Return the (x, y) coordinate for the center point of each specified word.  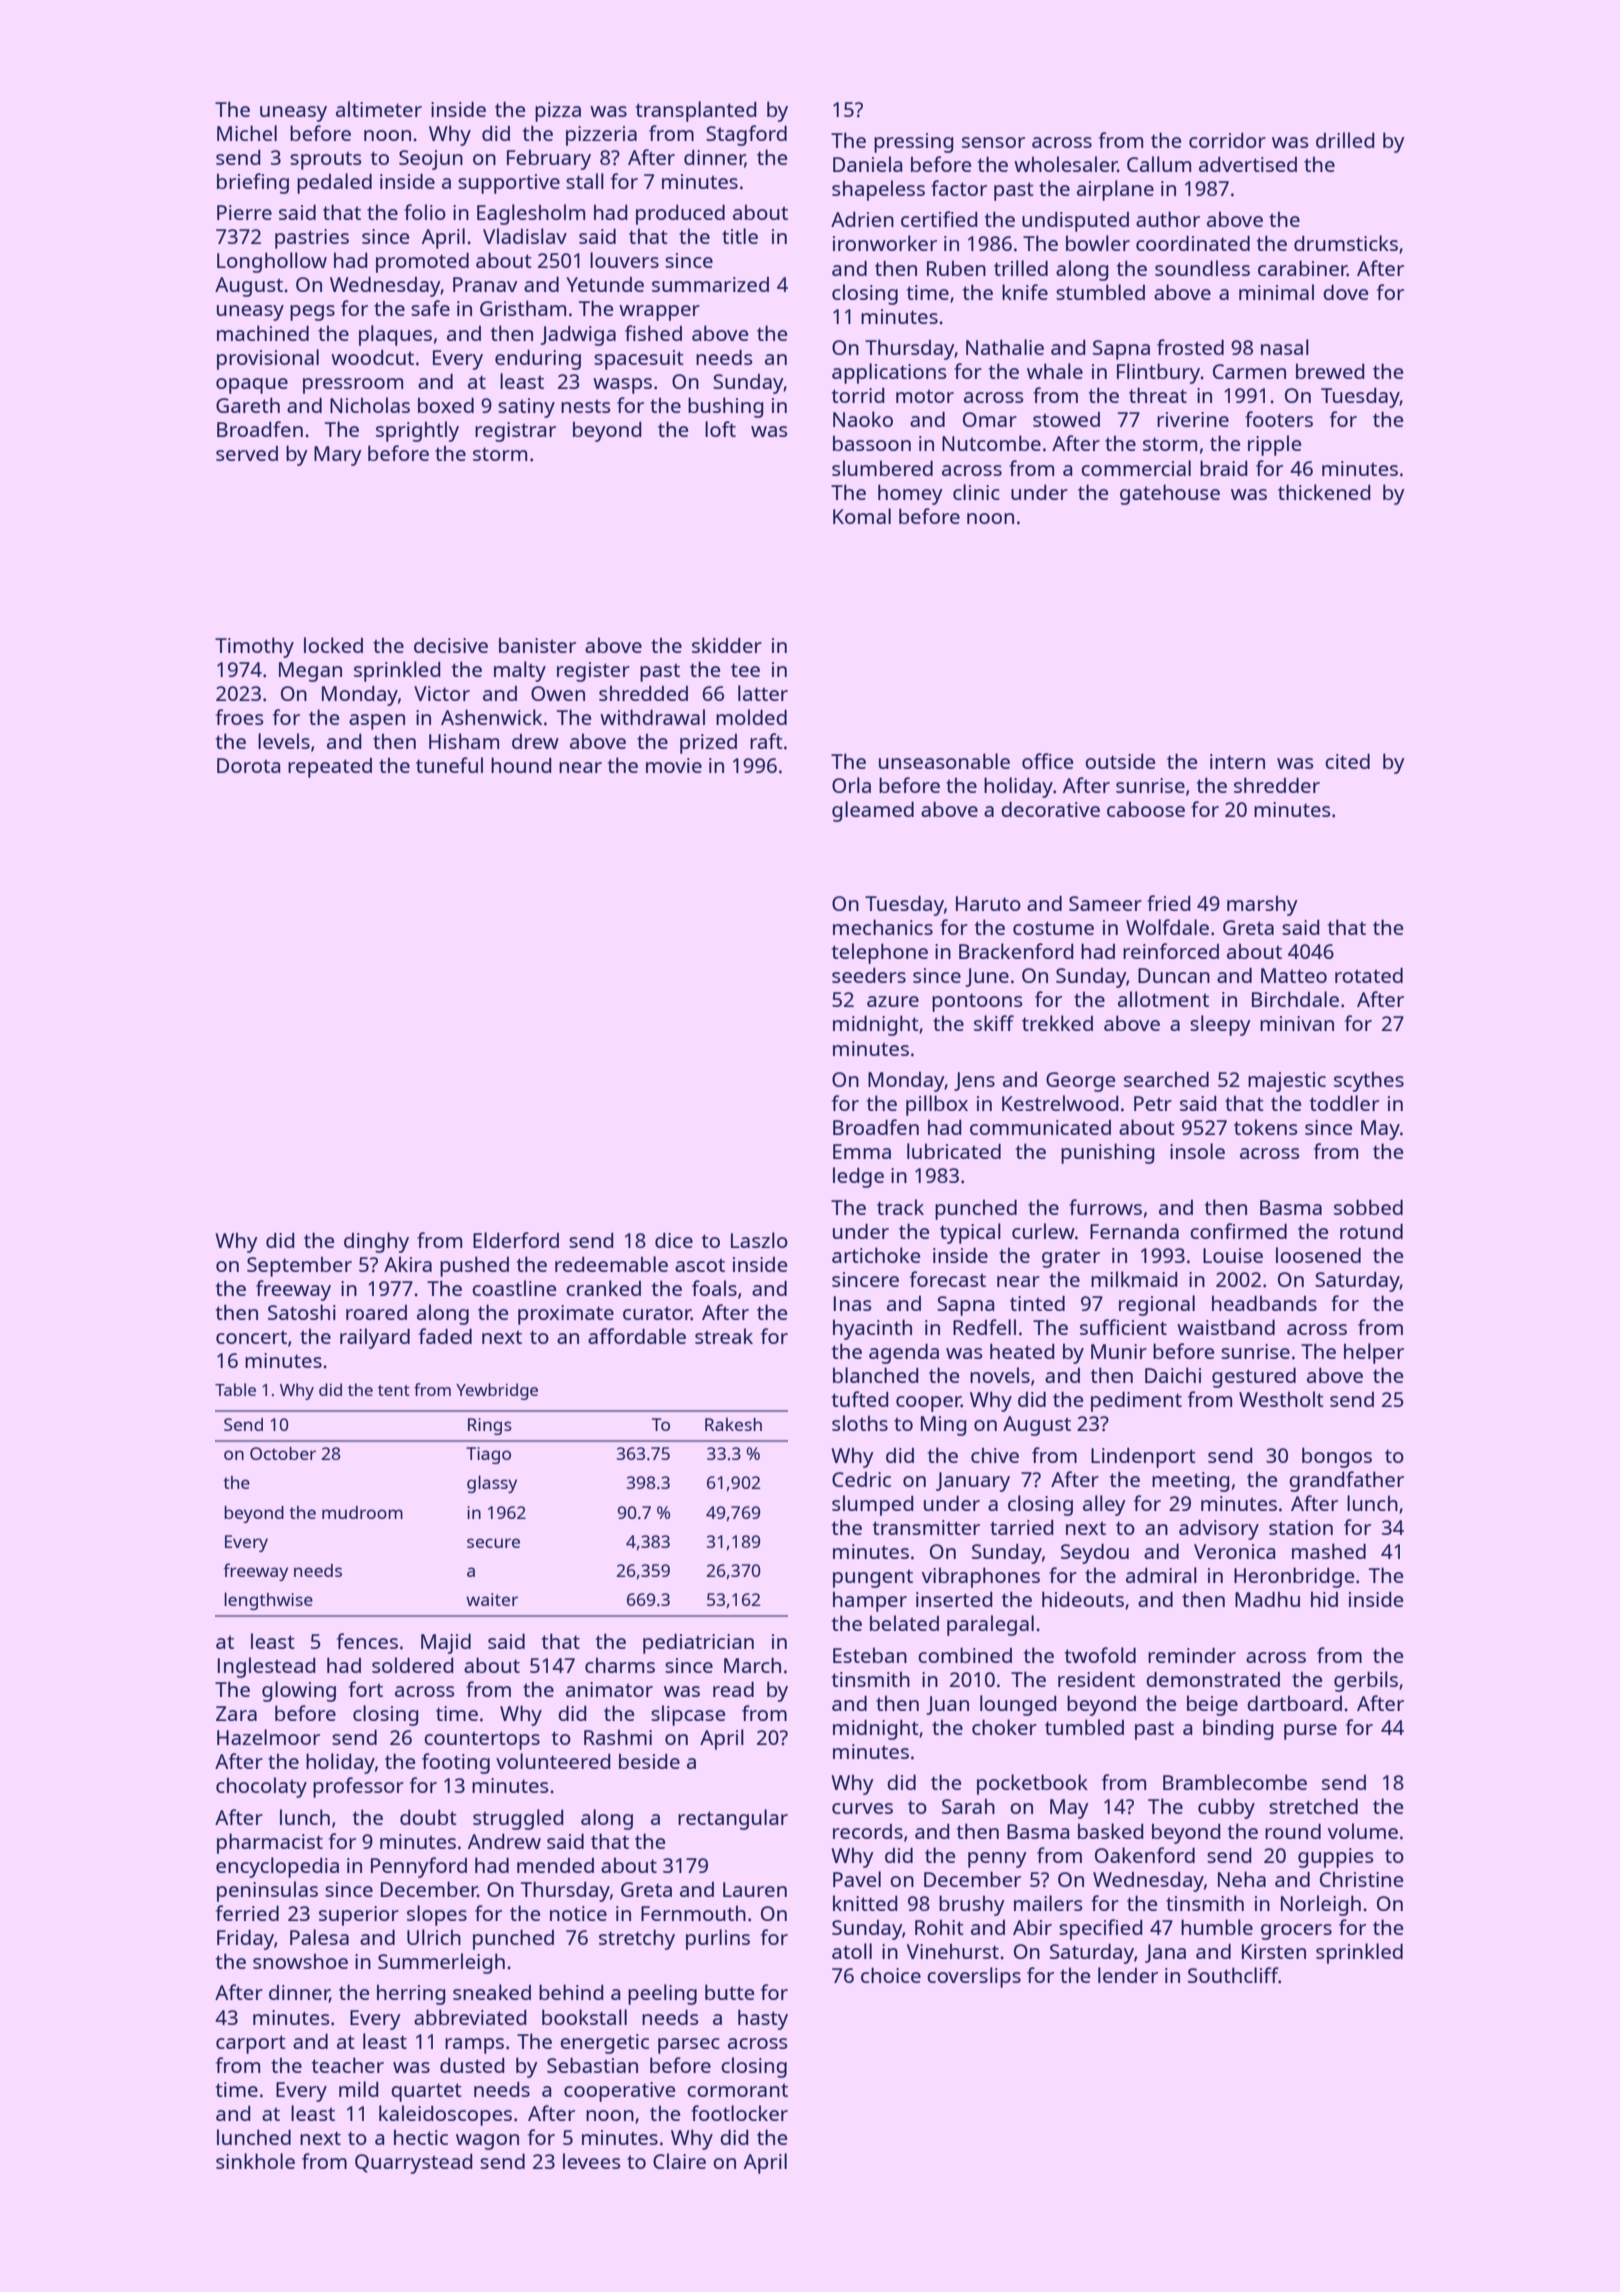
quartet (426, 2092)
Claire (679, 2161)
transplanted (696, 111)
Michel (247, 133)
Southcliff (1233, 1975)
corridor (1227, 140)
